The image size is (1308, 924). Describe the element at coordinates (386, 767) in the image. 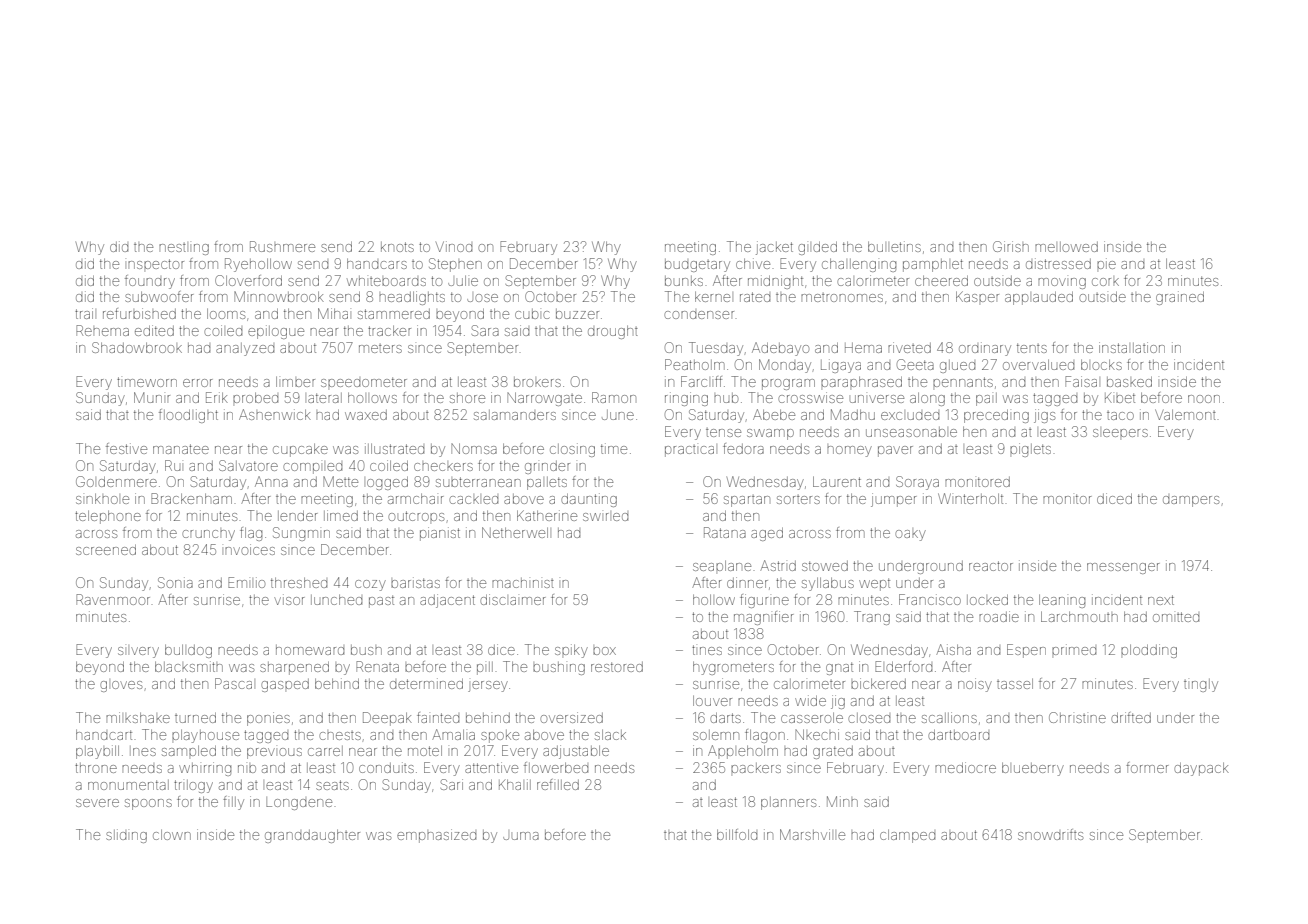

I see `conduits` at that location.
